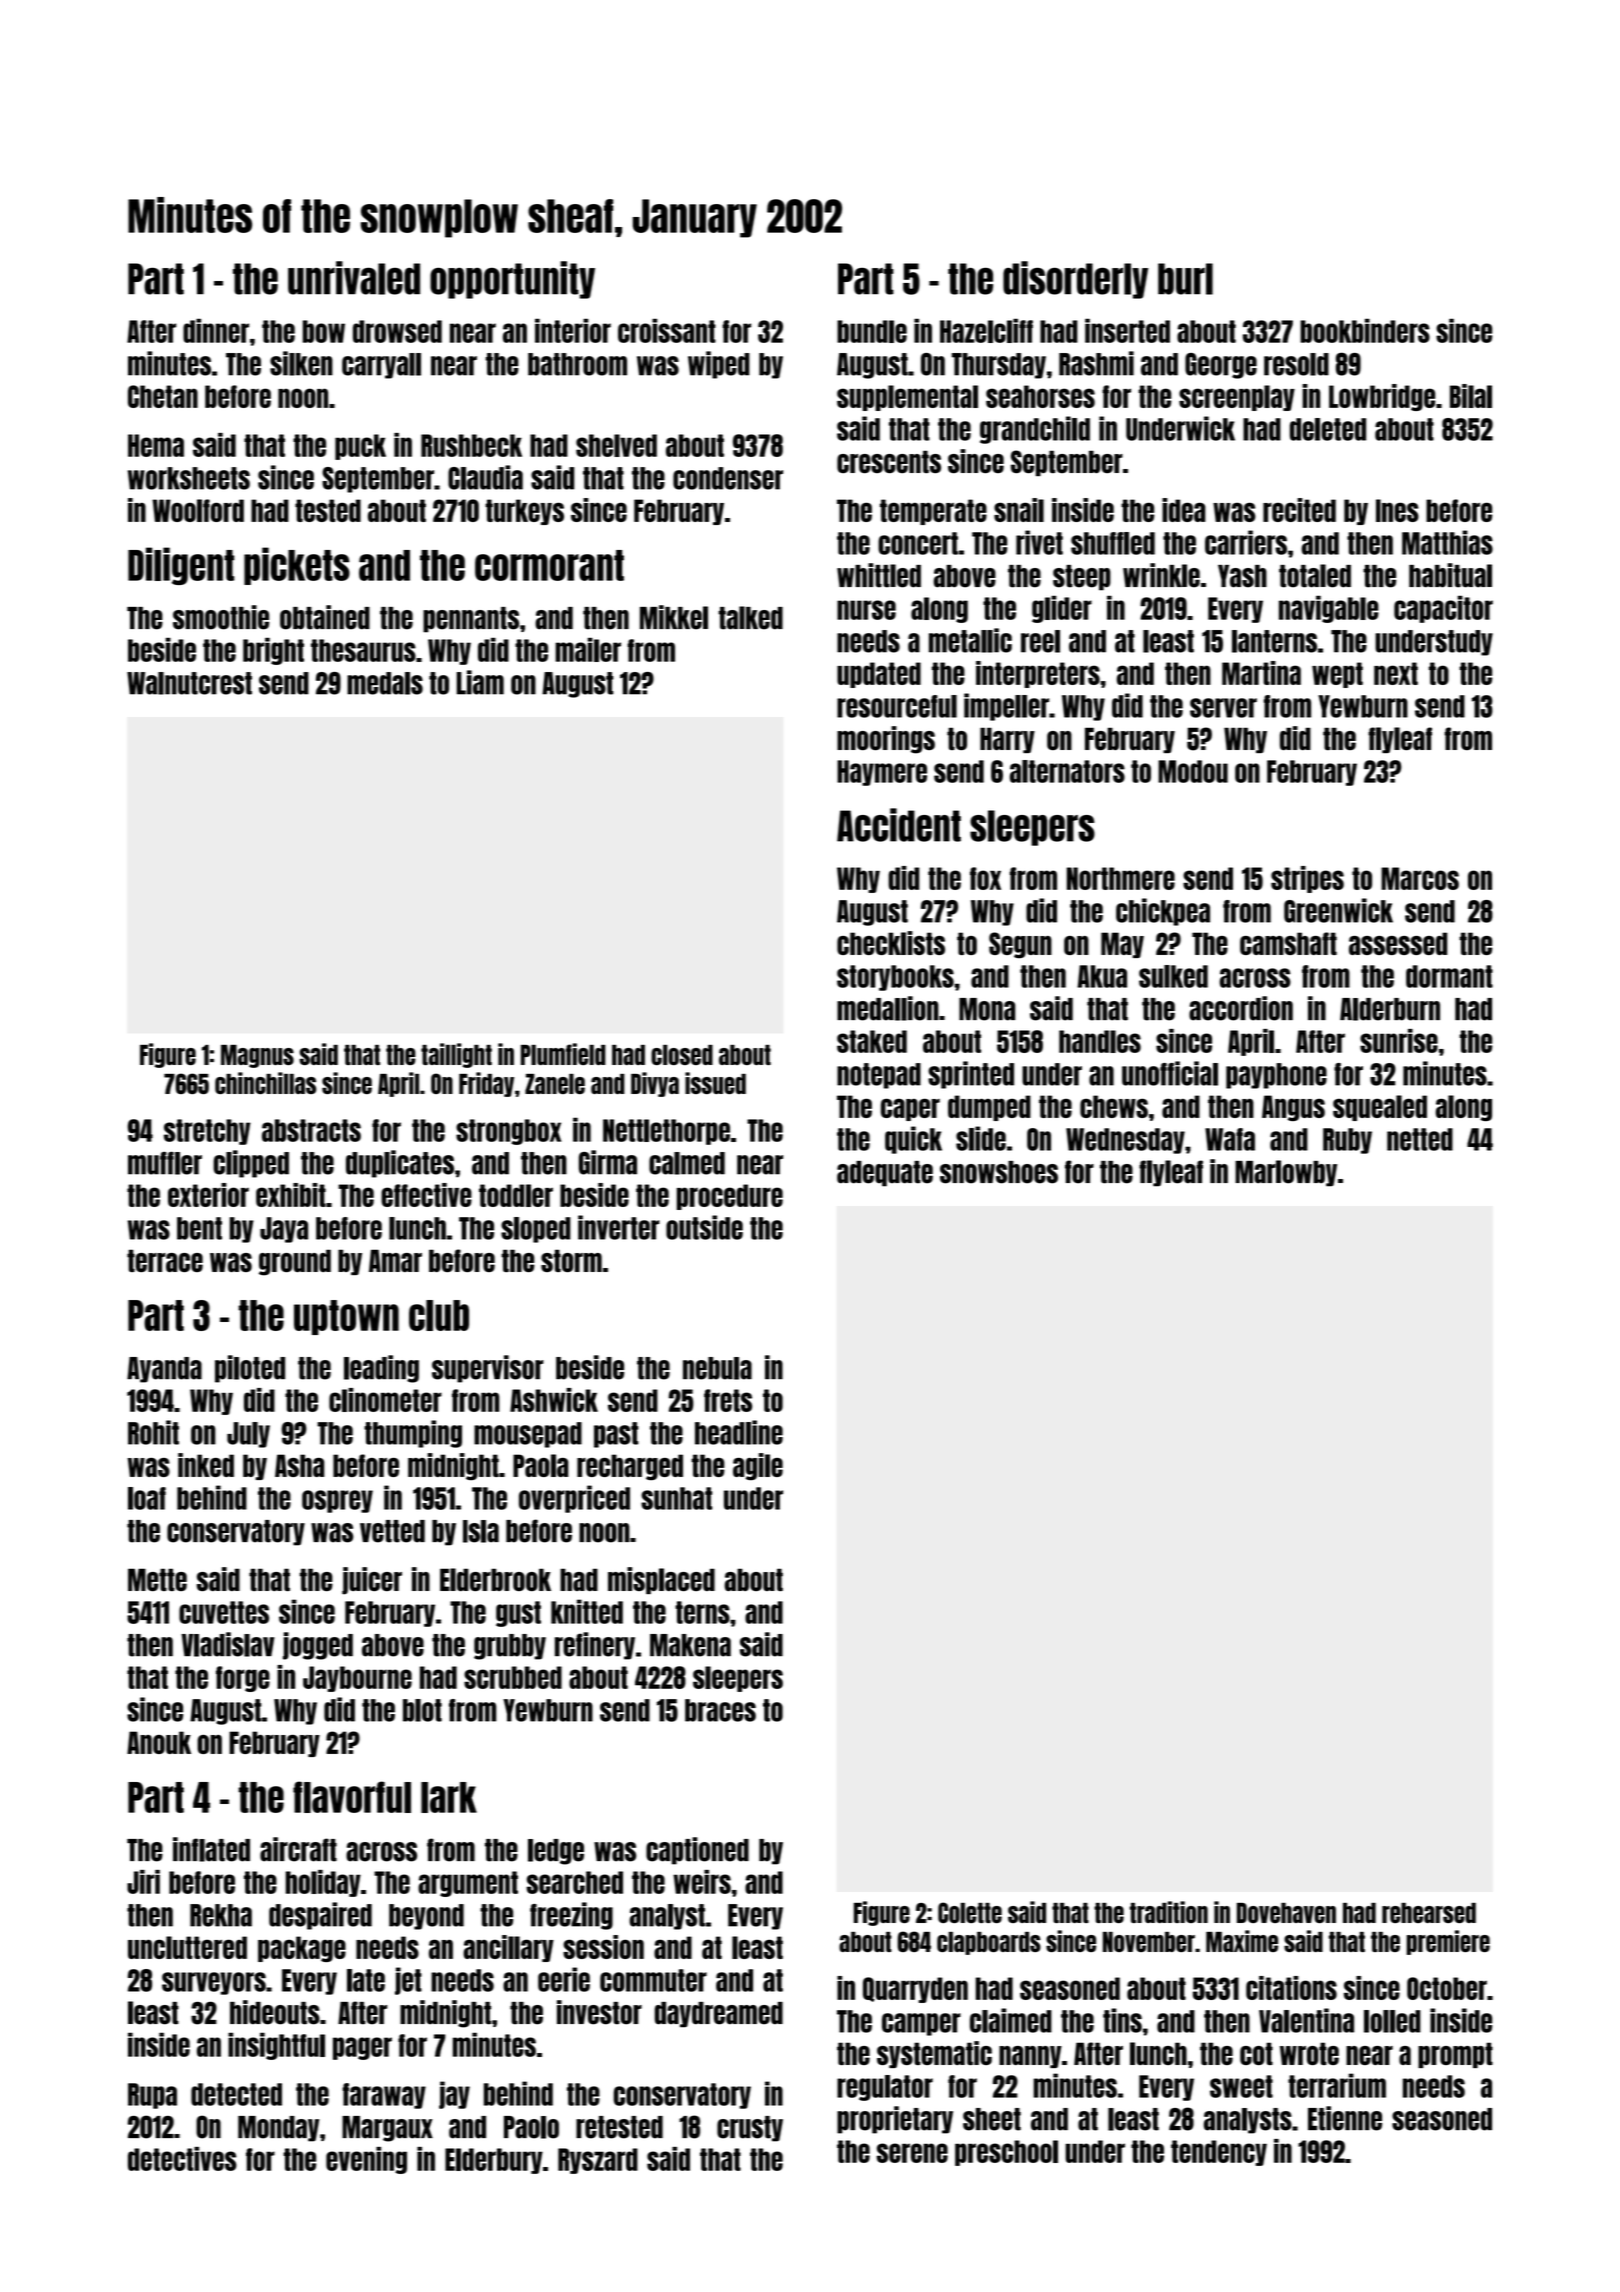  I want to click on crescents, so click(889, 462).
